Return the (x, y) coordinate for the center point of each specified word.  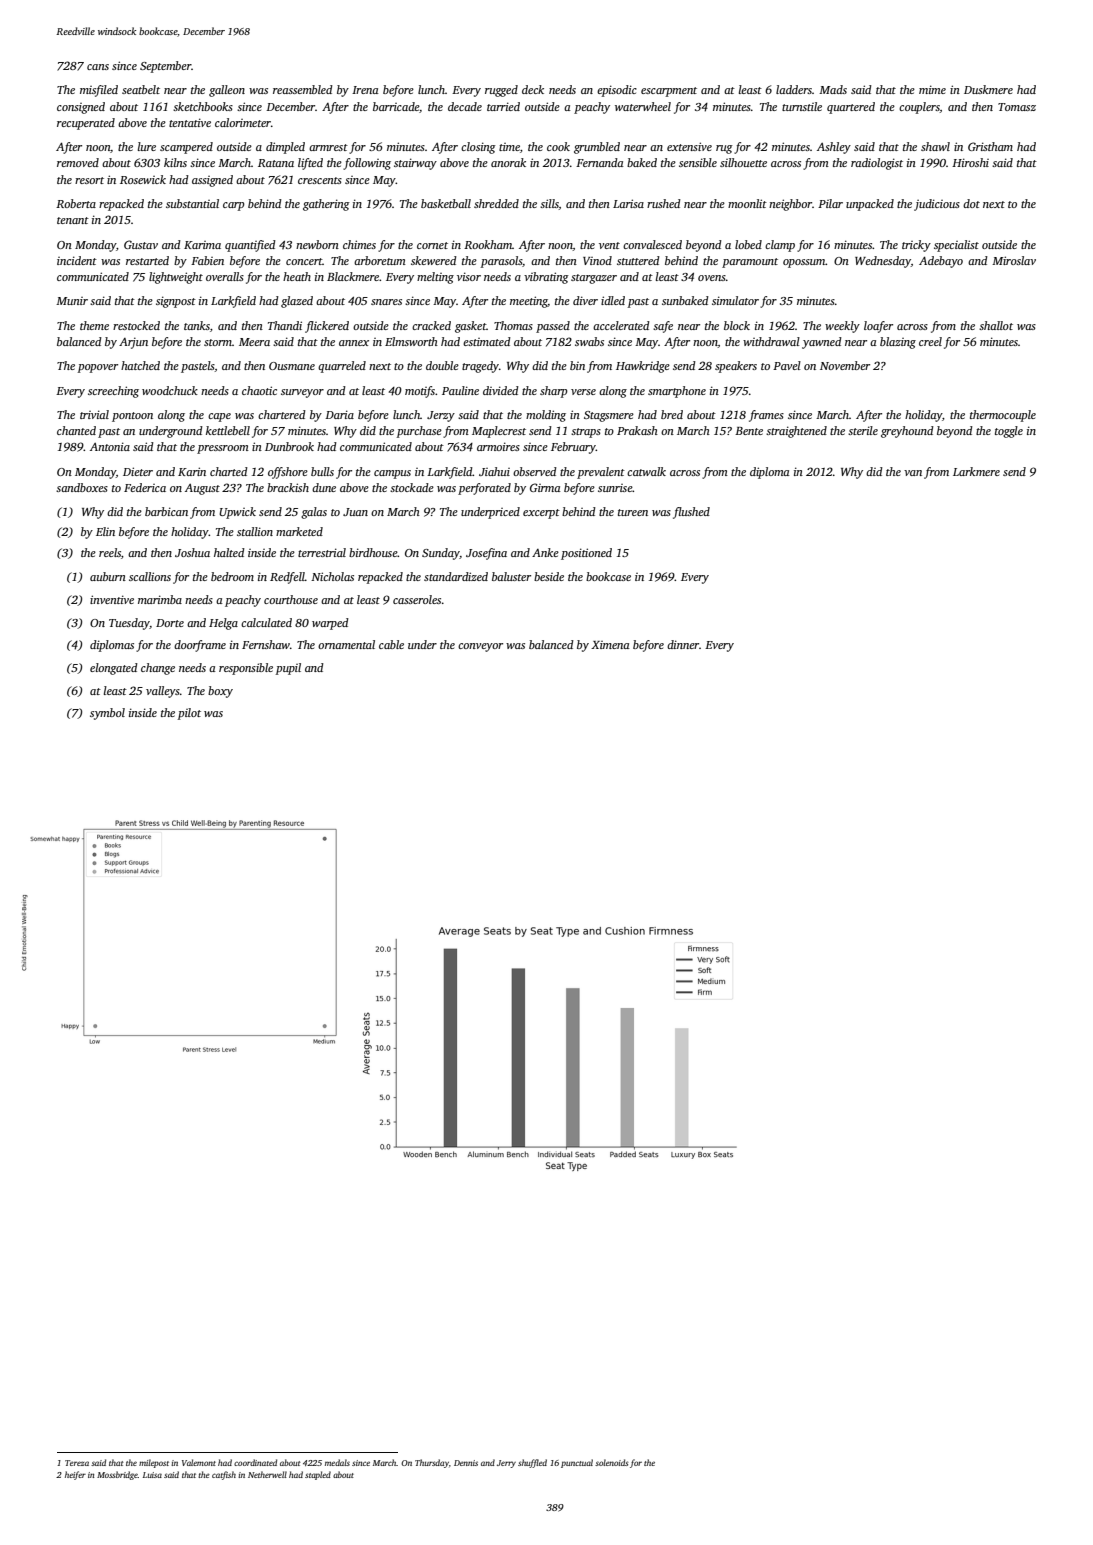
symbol (107, 714)
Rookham (488, 244)
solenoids (611, 1462)
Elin (105, 531)
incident (77, 260)
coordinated (255, 1462)
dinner (683, 644)
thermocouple (1003, 416)
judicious (937, 205)
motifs (420, 392)
